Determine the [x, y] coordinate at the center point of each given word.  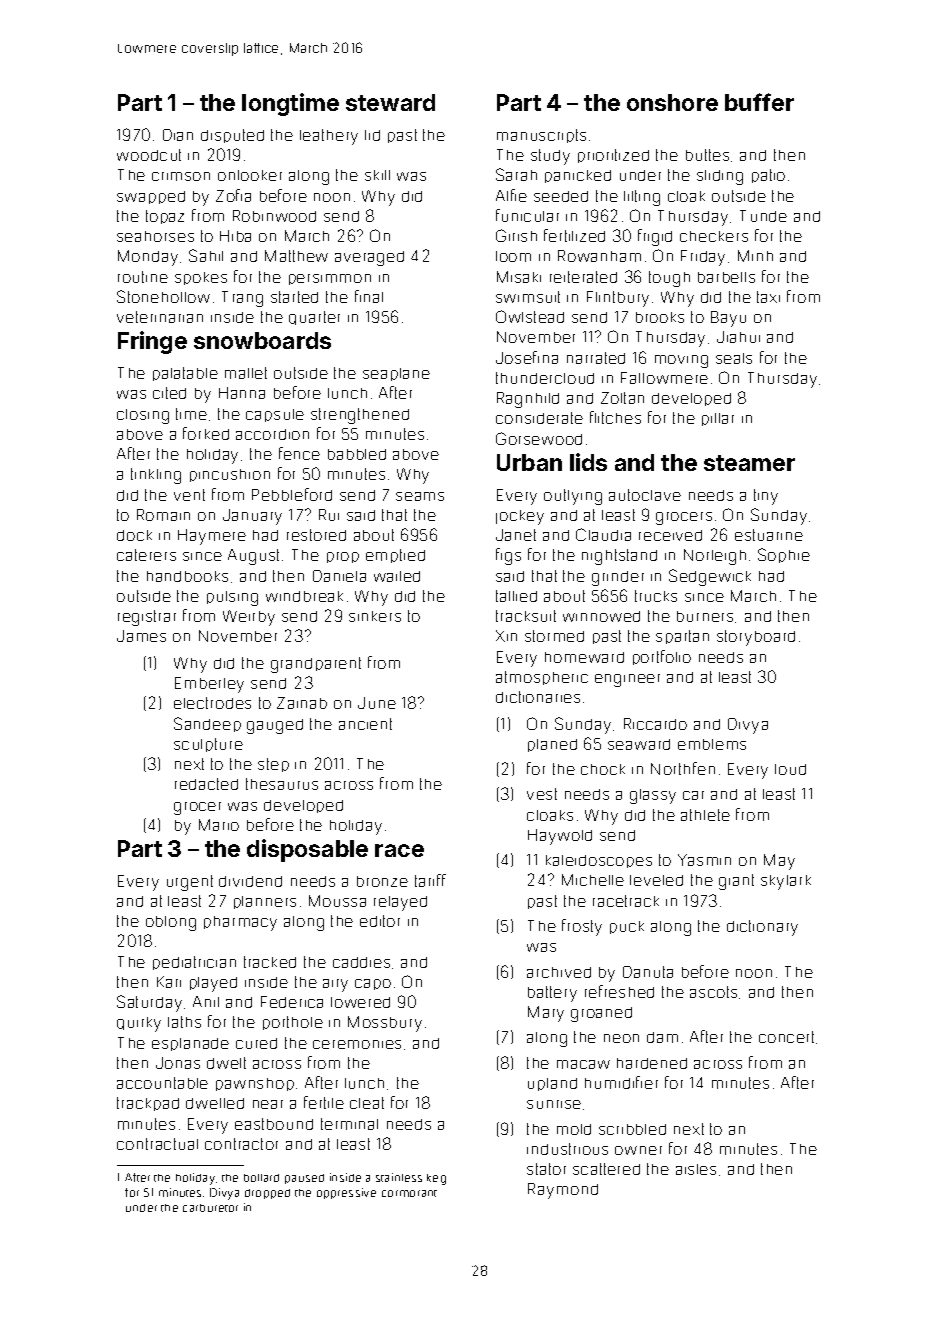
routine [143, 277]
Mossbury [385, 1024]
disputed [232, 136]
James [141, 636]
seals [734, 358]
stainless [399, 1177]
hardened [652, 1063]
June [377, 703]
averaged [369, 258]
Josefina [527, 357]
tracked [270, 962]
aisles [696, 1169]
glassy [653, 796]
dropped [267, 1194]
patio [768, 176]
